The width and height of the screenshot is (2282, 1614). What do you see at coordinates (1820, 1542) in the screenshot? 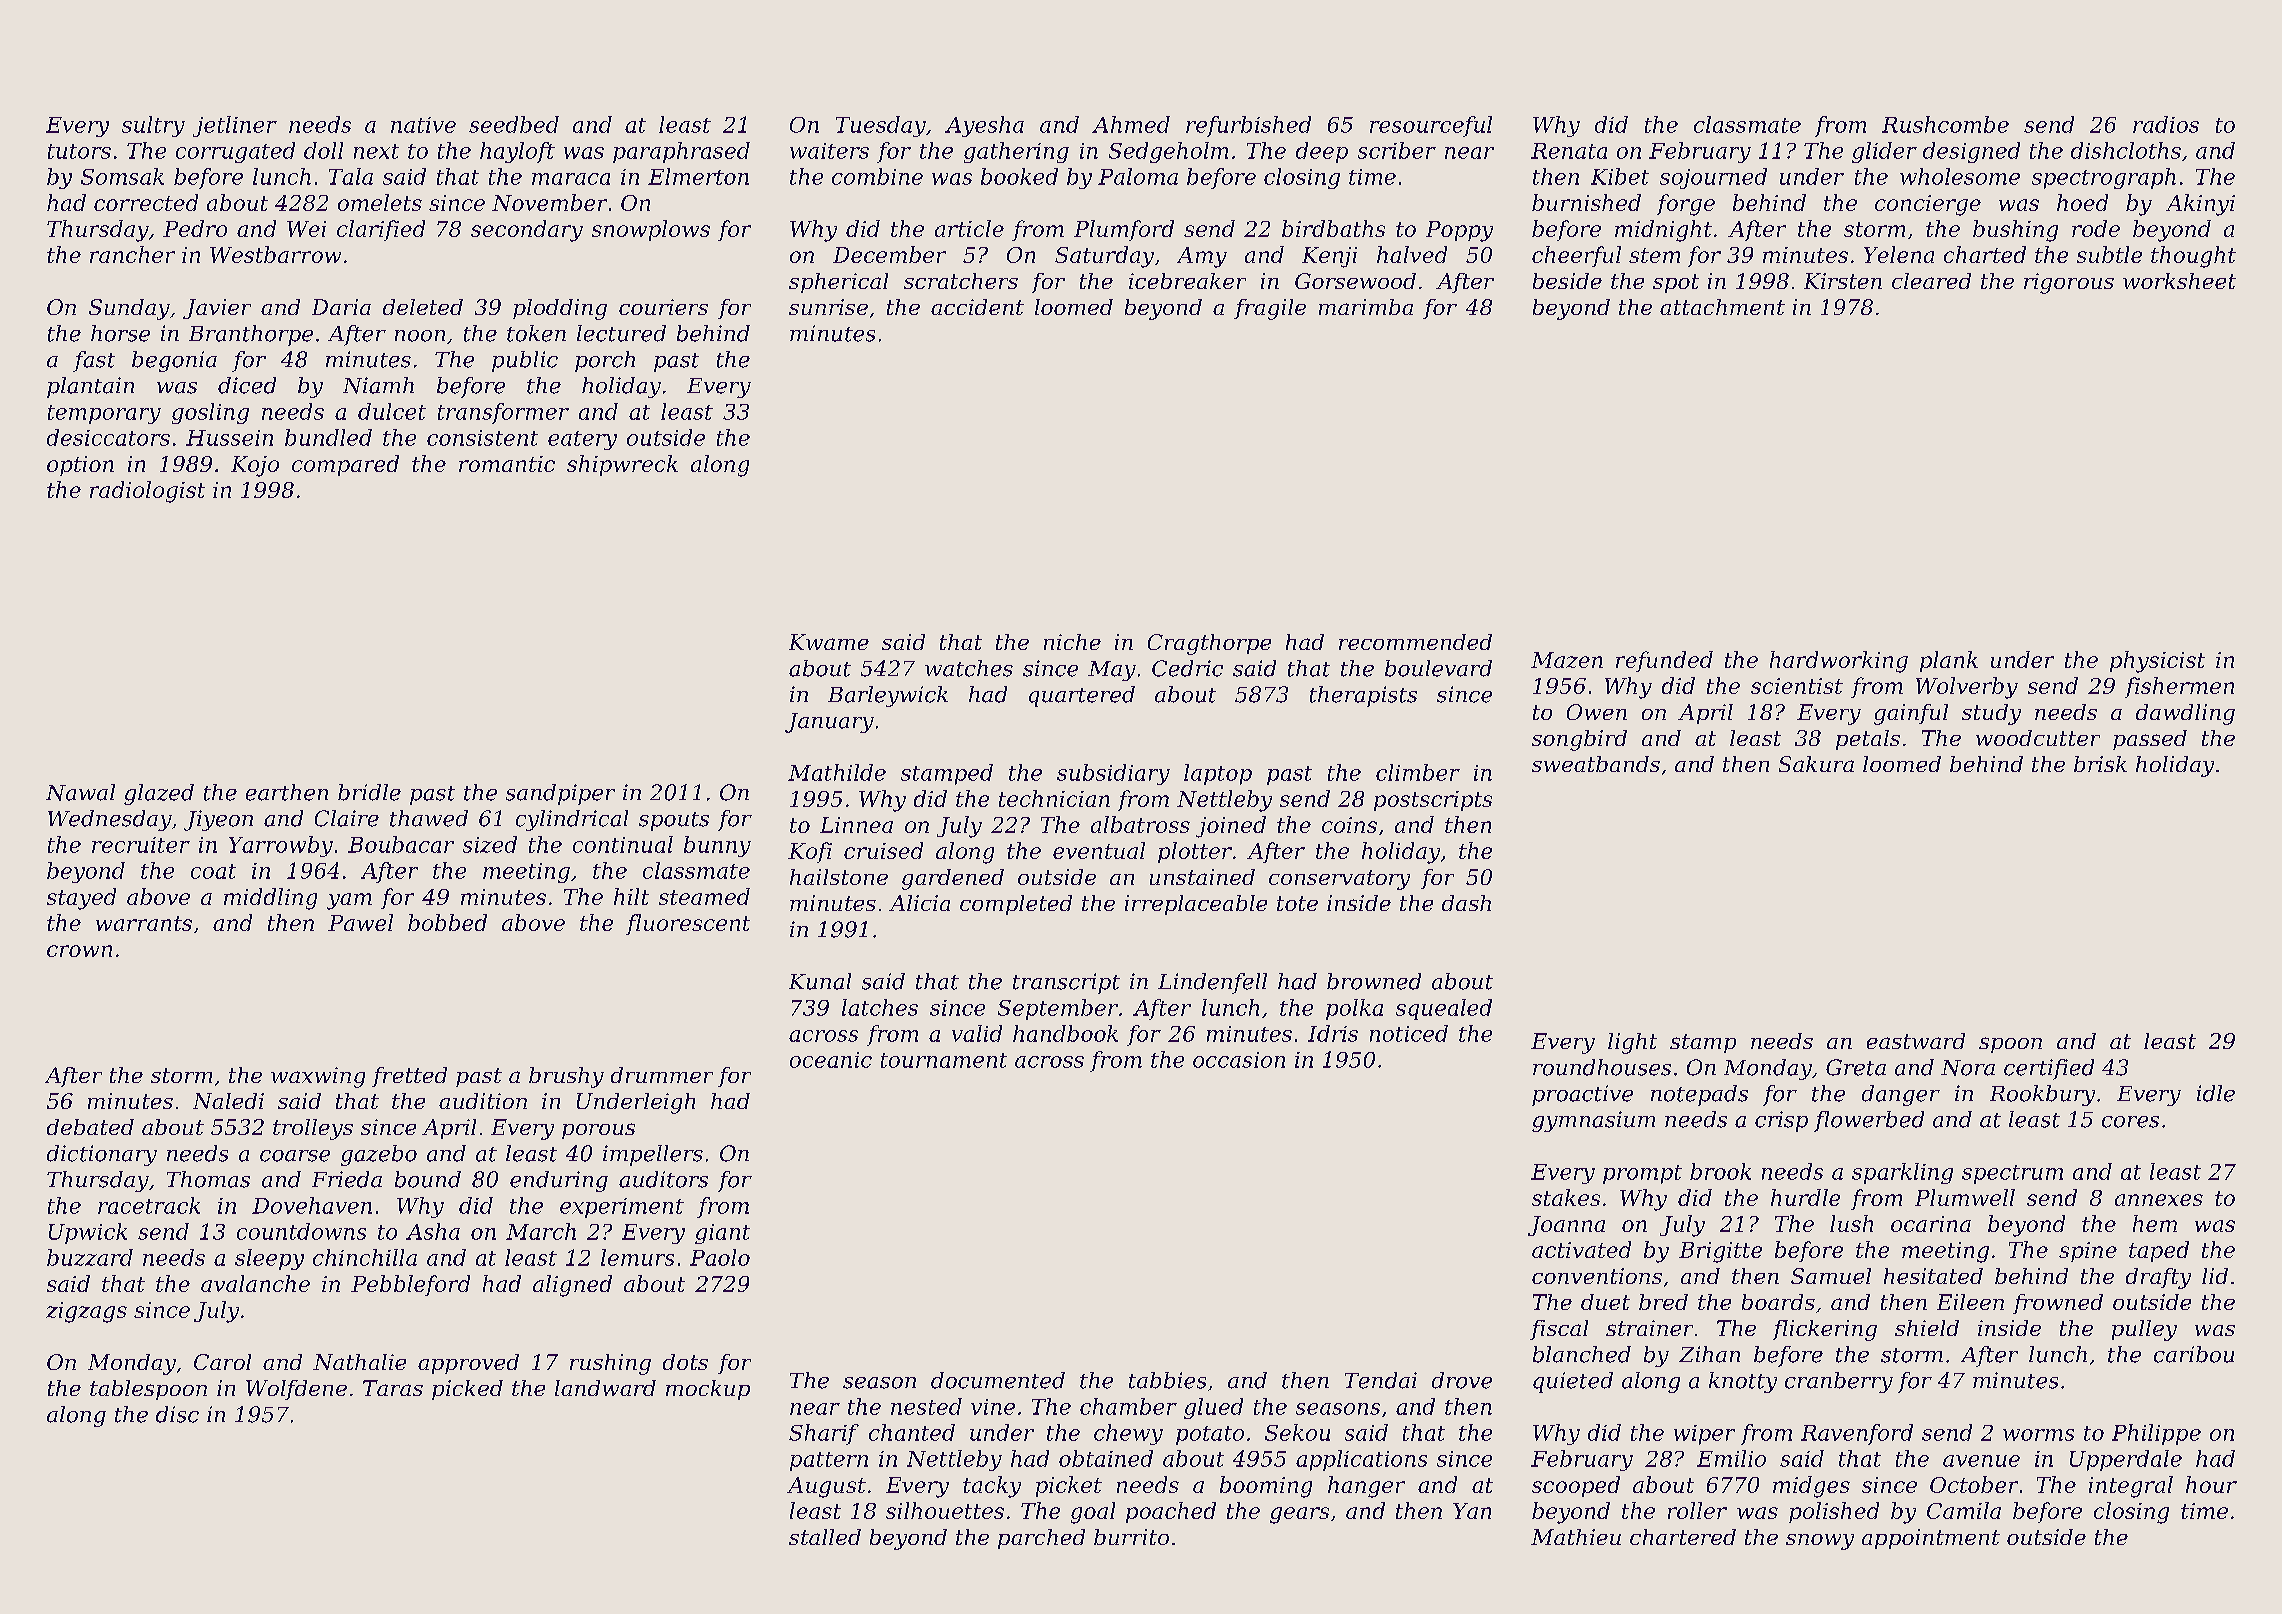
I see `snowy` at bounding box center [1820, 1542].
